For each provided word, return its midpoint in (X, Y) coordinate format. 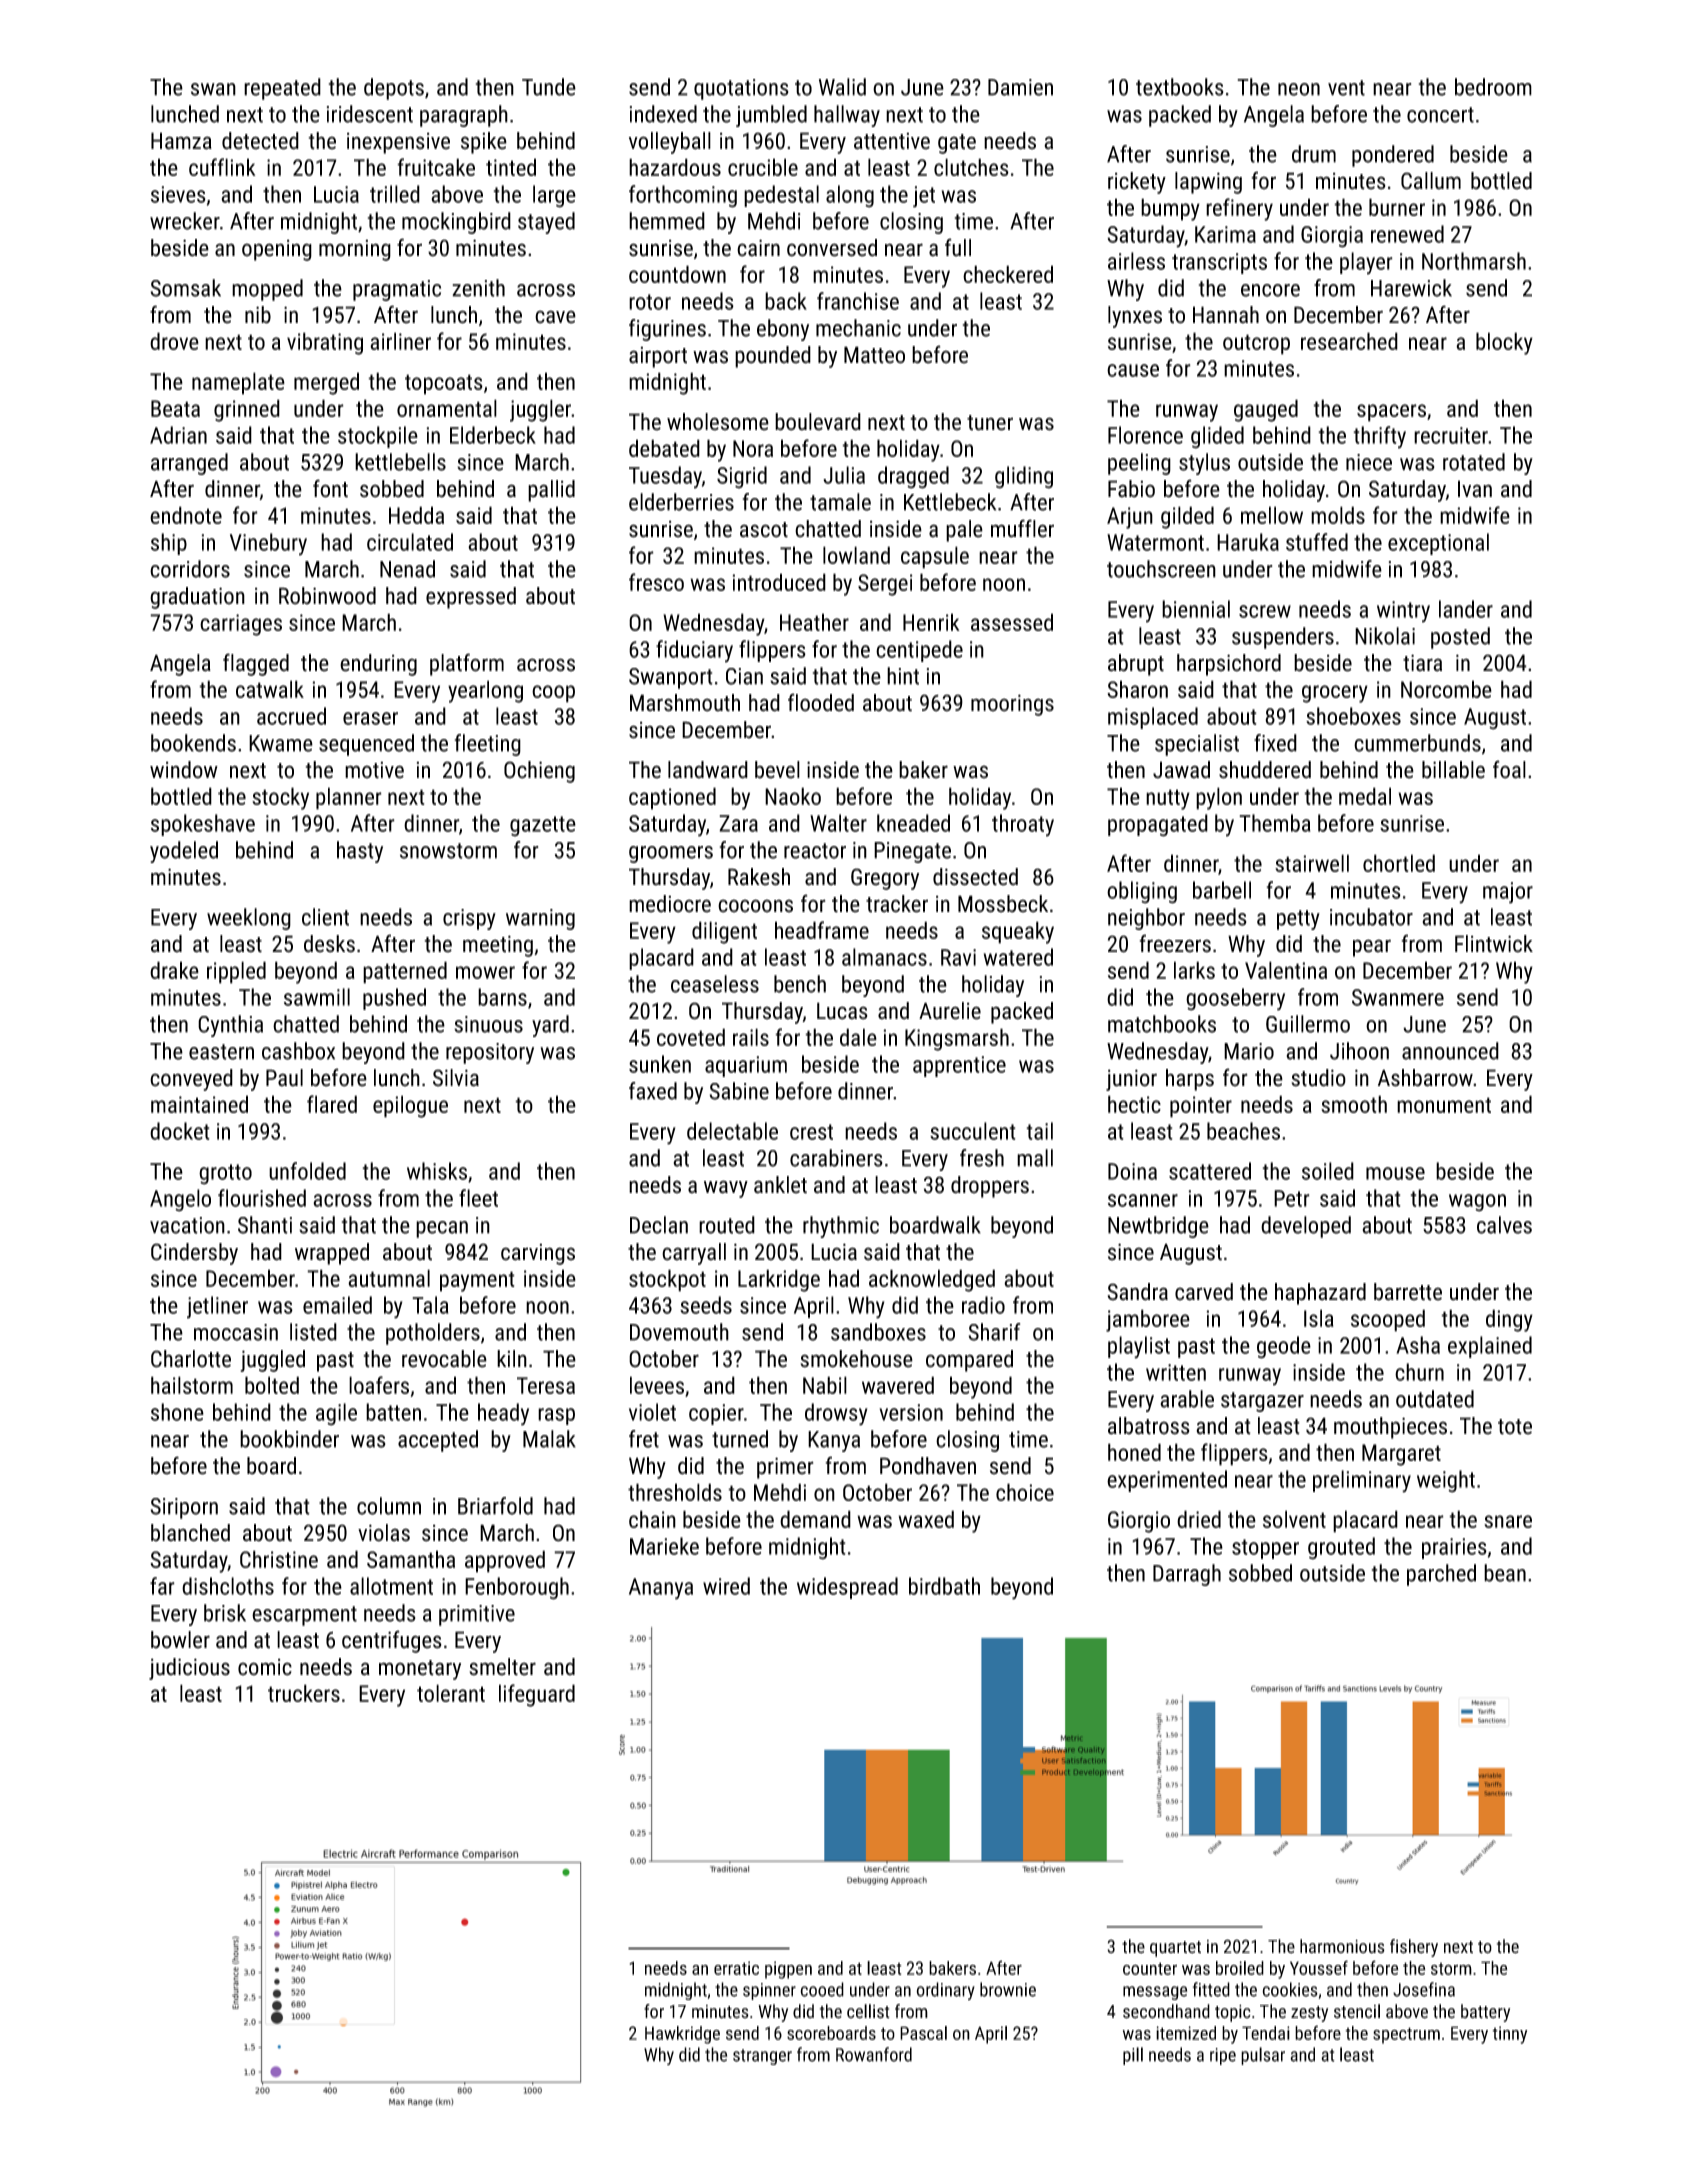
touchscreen (1161, 569)
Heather (814, 622)
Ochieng (539, 772)
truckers (304, 1693)
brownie (1008, 1989)
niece (1369, 462)
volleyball (670, 143)
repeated (282, 89)
